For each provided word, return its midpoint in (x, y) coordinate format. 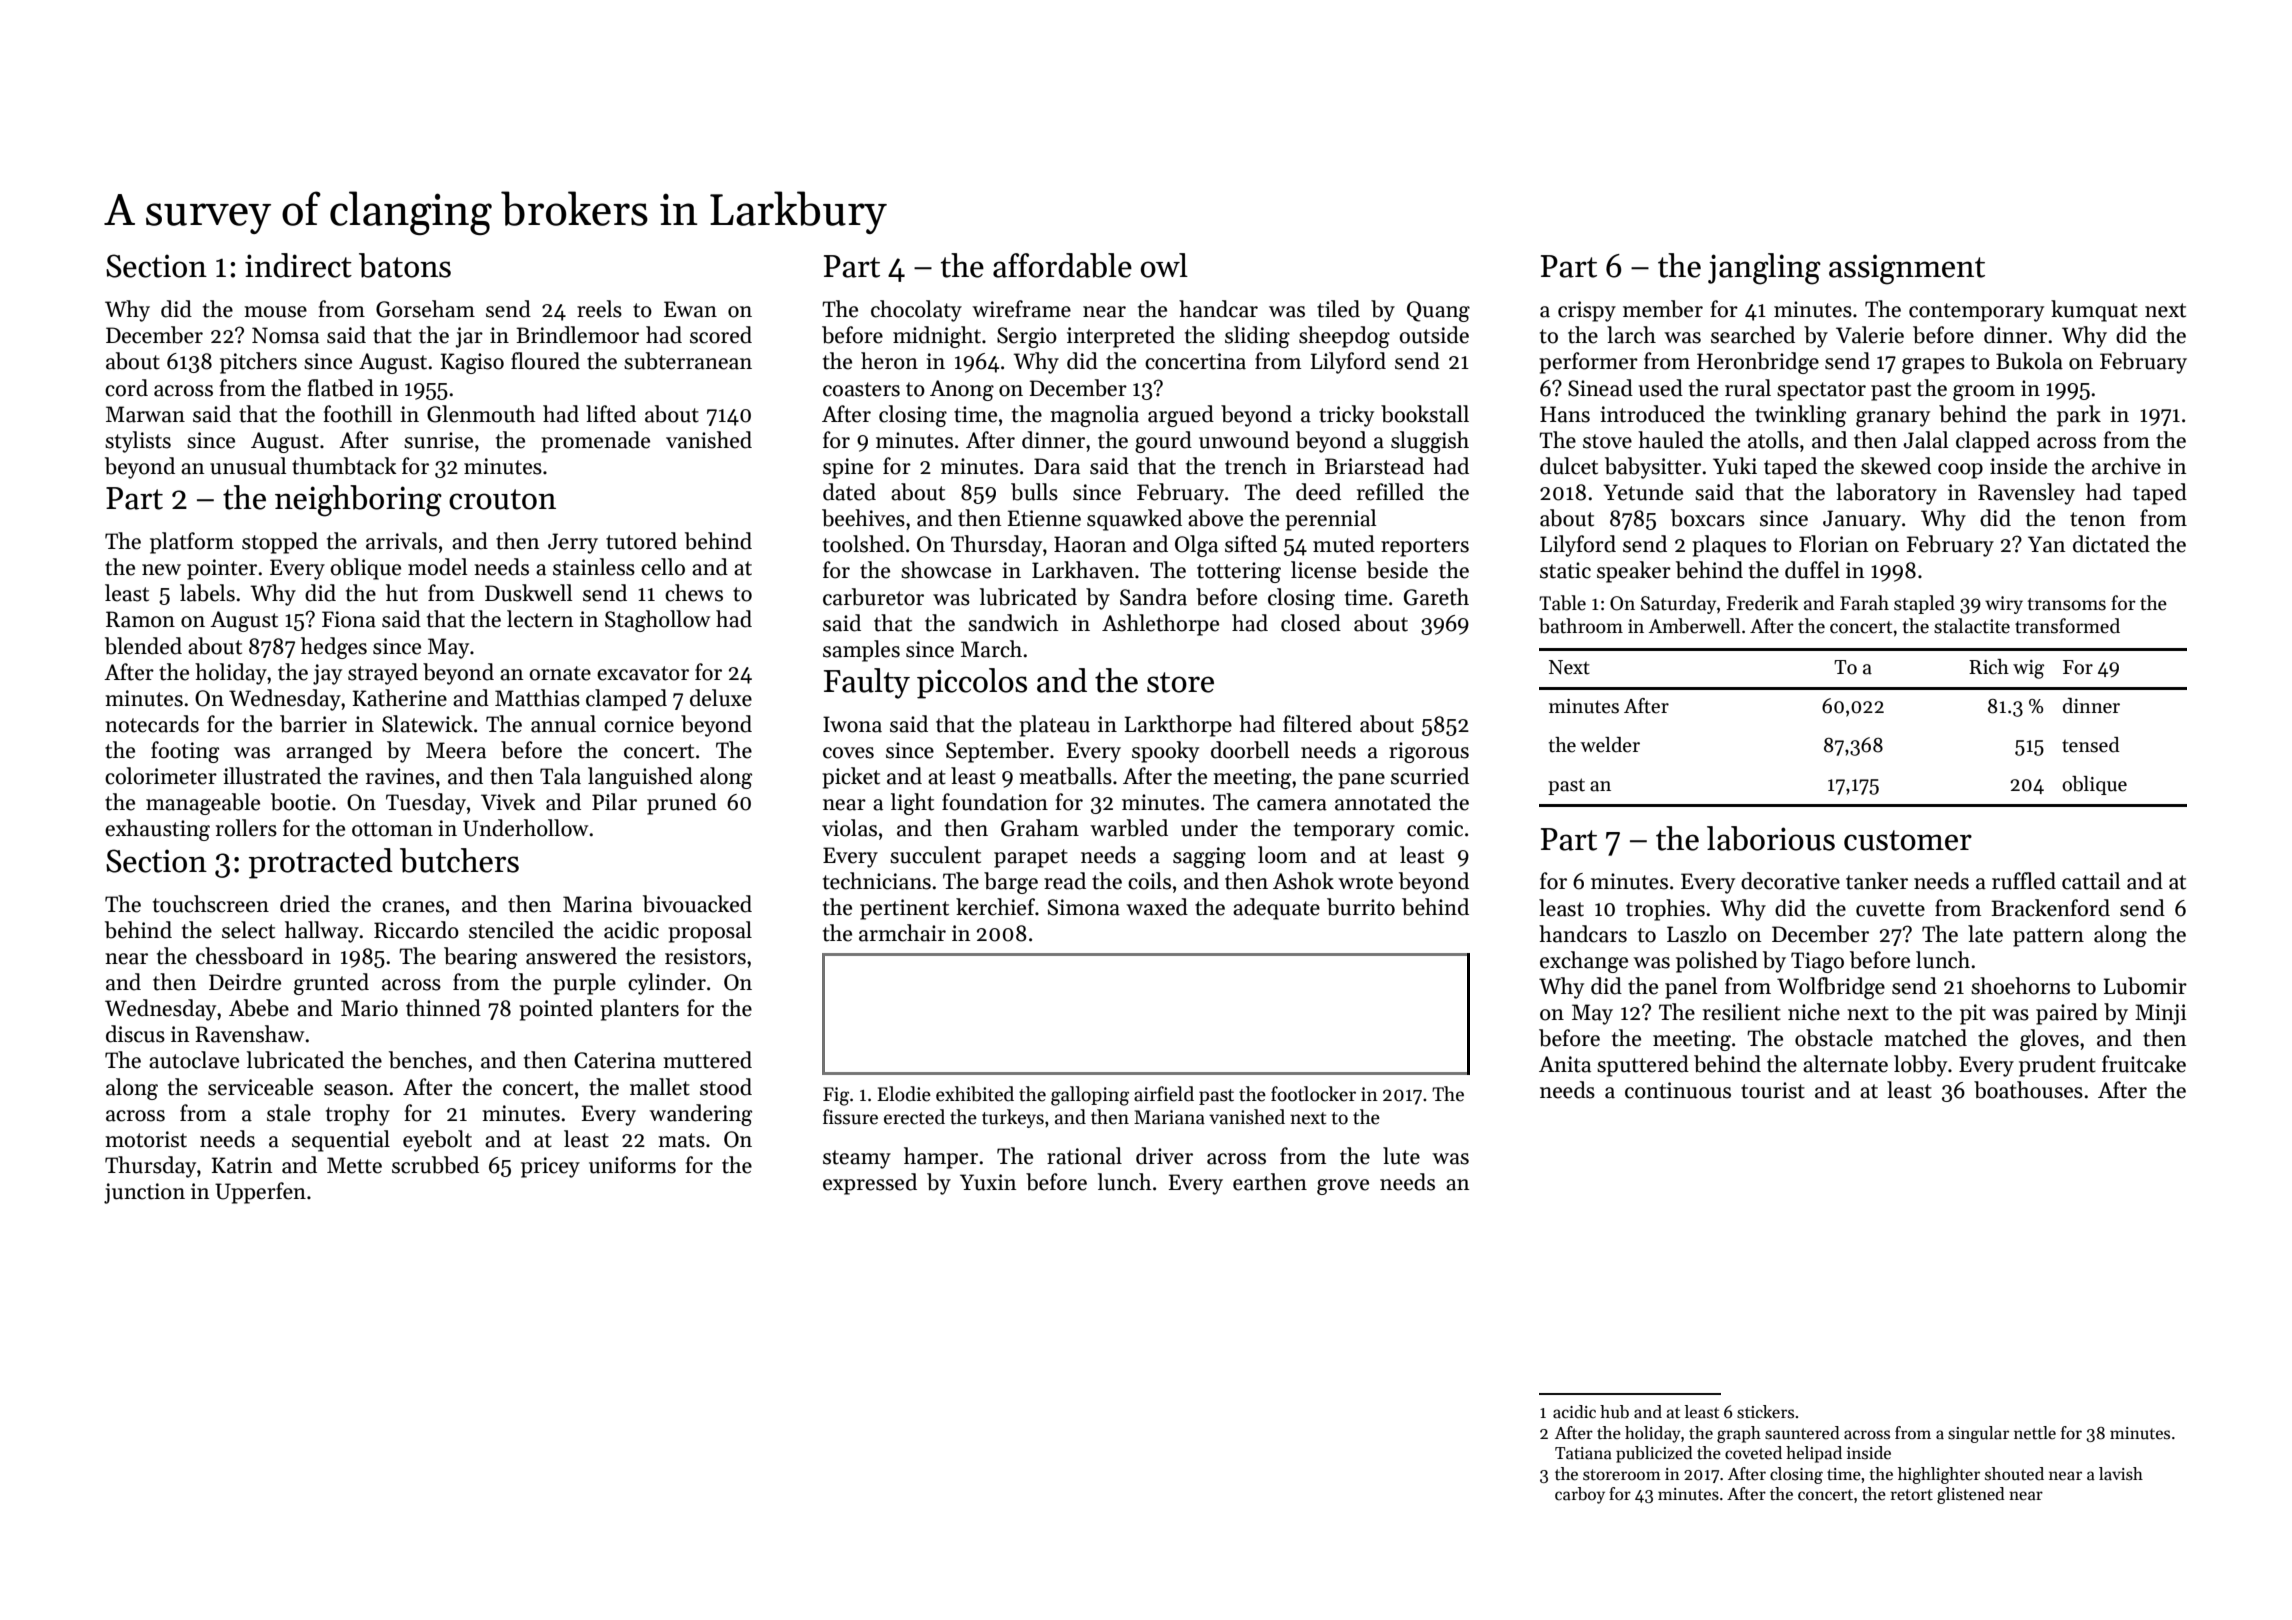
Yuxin (988, 1182)
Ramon (140, 619)
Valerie (1870, 335)
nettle (2035, 1433)
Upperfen (260, 1193)
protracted (321, 863)
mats (681, 1140)
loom (1282, 855)
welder (1610, 745)
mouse (275, 312)
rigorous (1429, 752)
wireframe (1021, 309)
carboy (1580, 1495)
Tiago (1817, 962)
